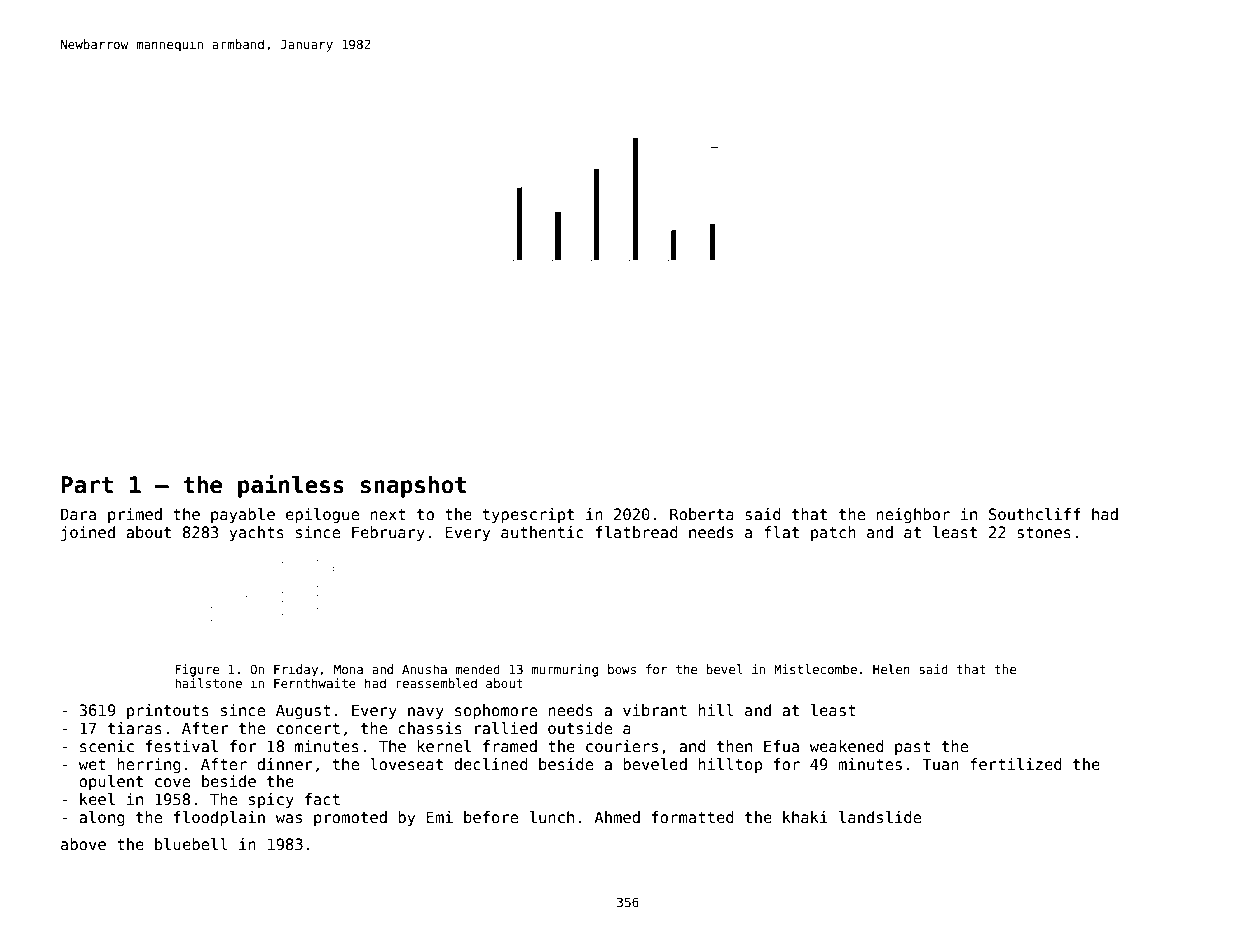  What do you see at coordinates (285, 764) in the screenshot?
I see `dinner` at bounding box center [285, 764].
